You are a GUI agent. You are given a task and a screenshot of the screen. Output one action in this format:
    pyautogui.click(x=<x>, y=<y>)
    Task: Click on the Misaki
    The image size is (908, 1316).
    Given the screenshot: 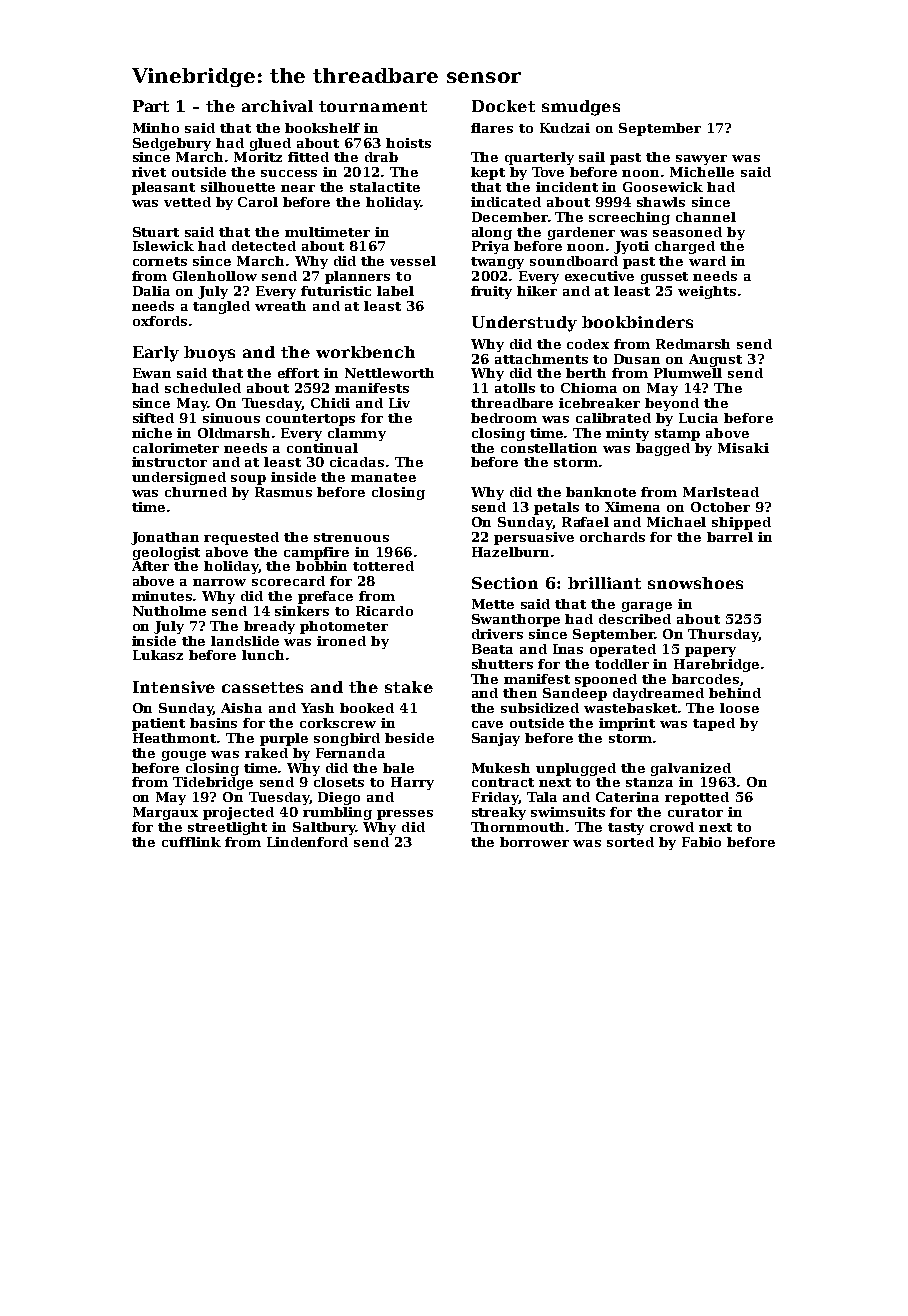 What is the action you would take?
    pyautogui.click(x=743, y=448)
